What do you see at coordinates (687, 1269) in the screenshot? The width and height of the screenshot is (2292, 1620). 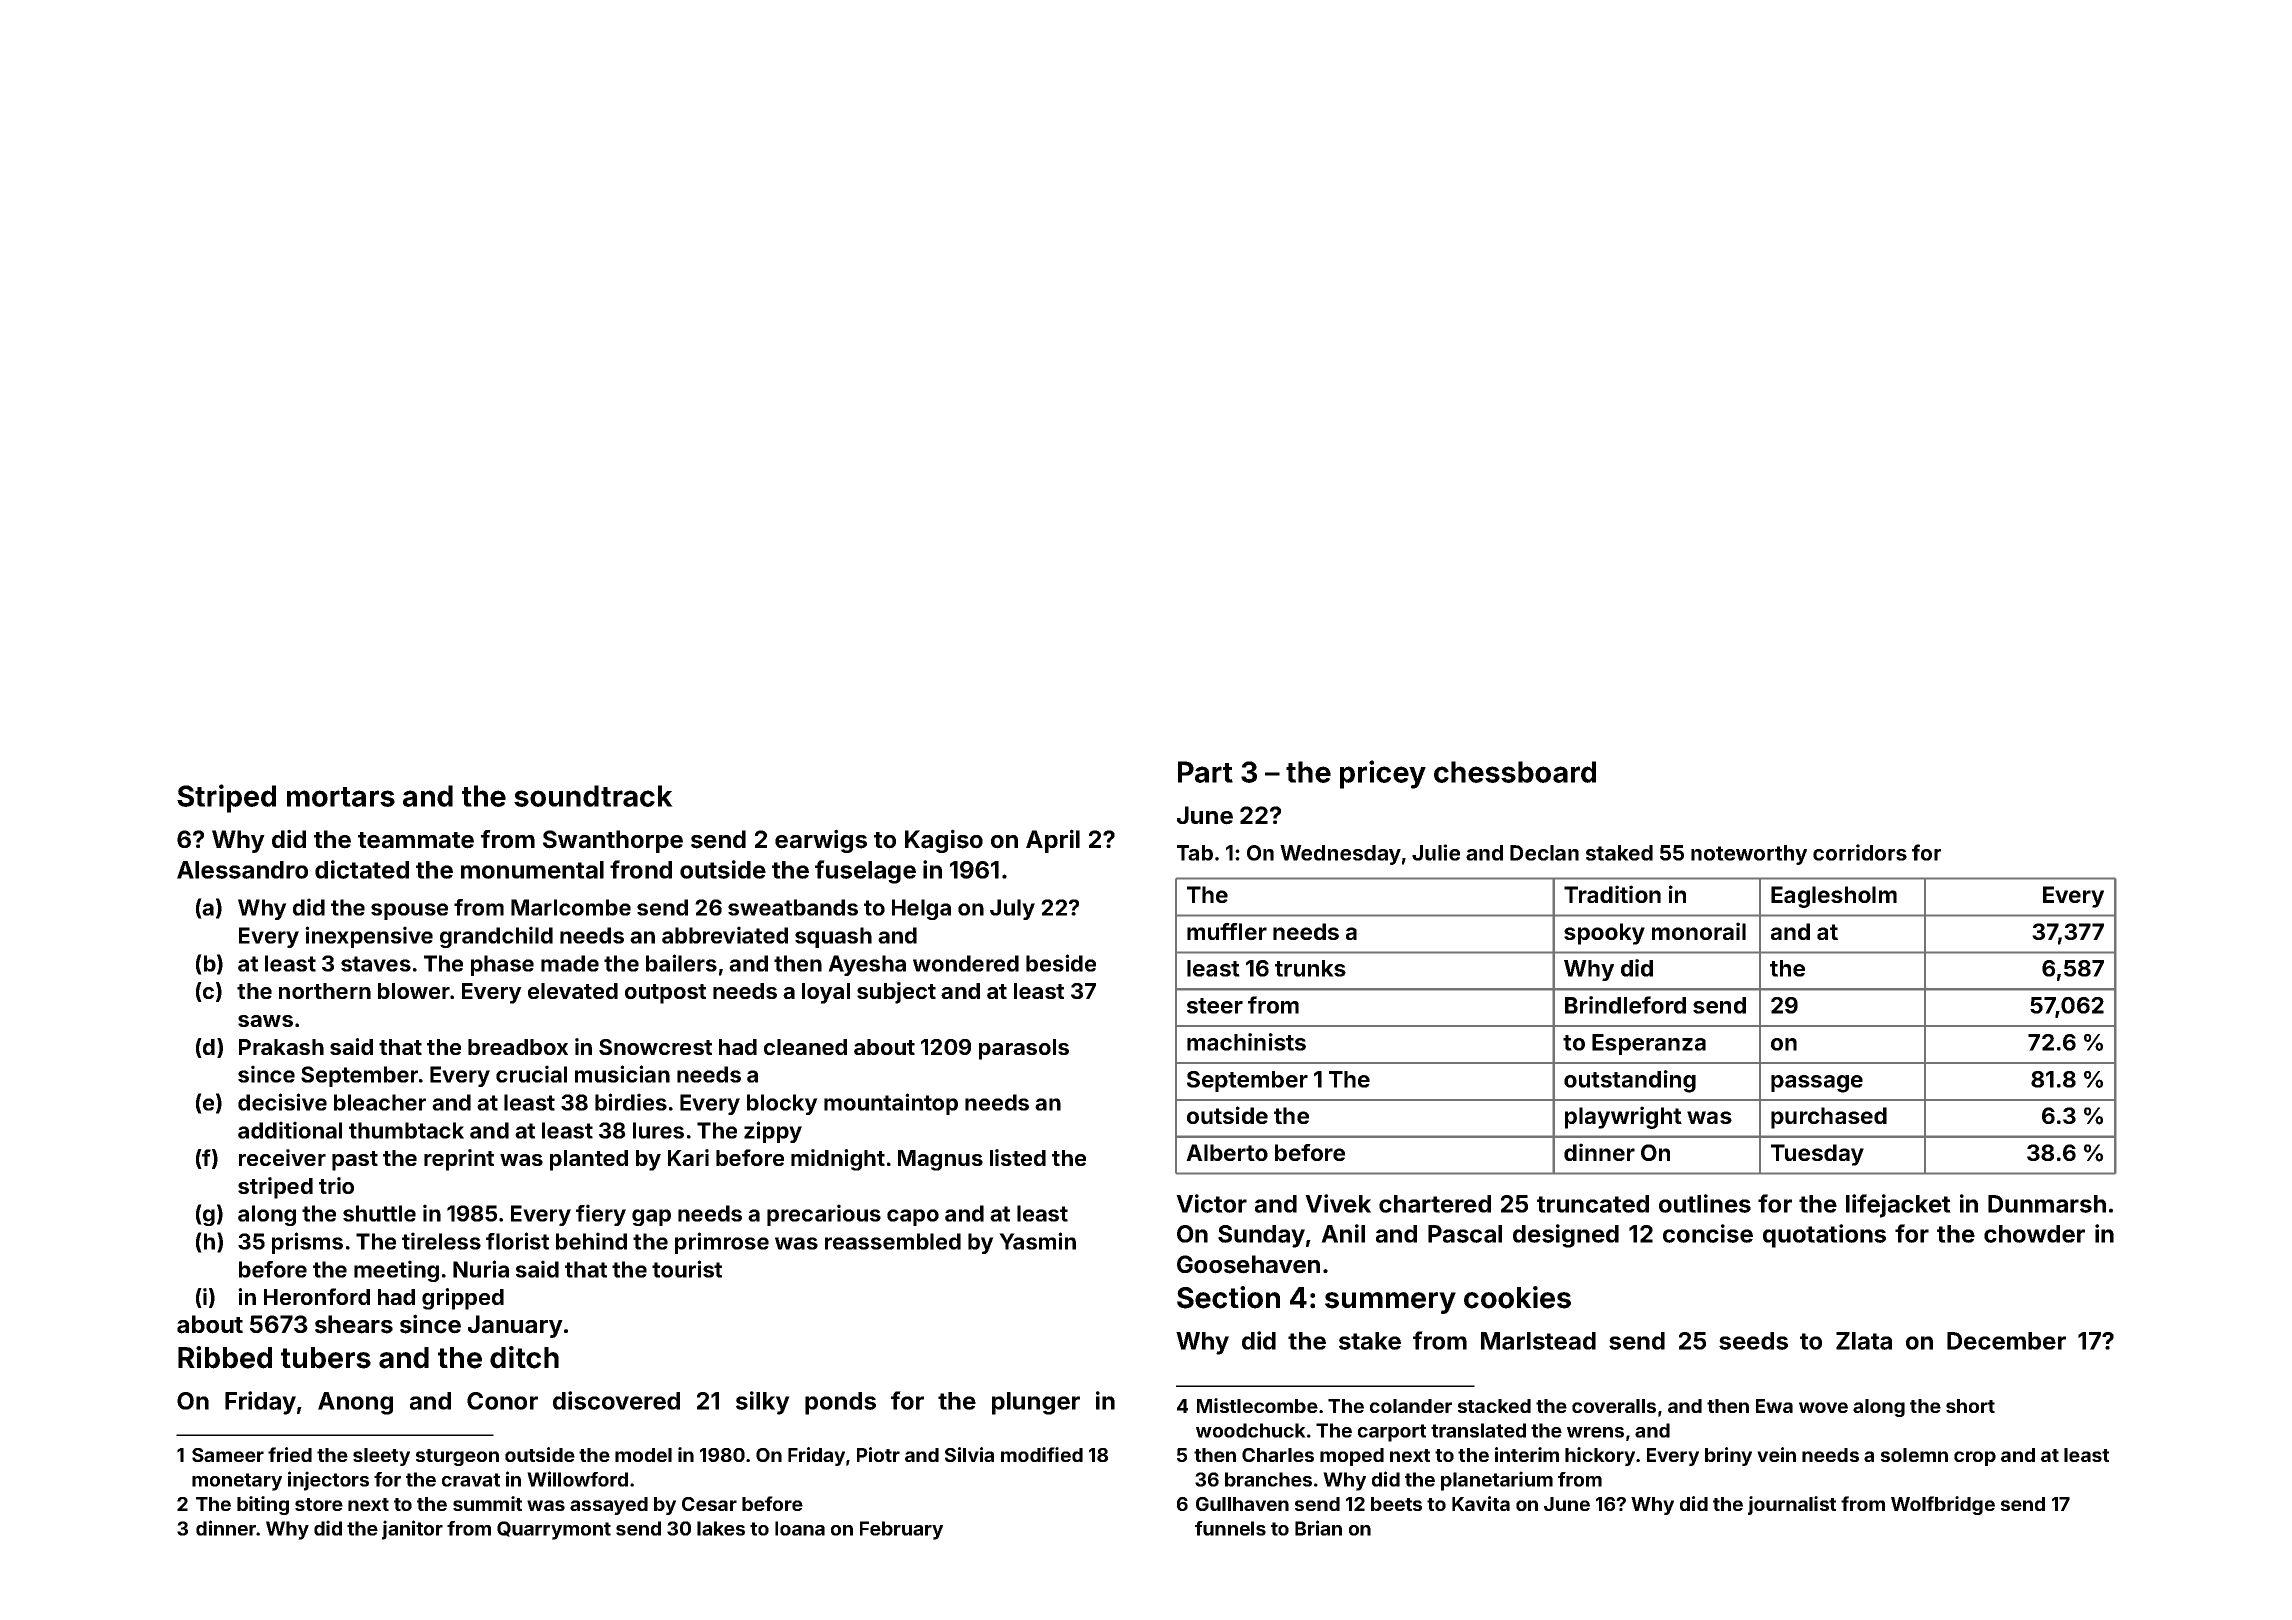 I see `tourist` at bounding box center [687, 1269].
